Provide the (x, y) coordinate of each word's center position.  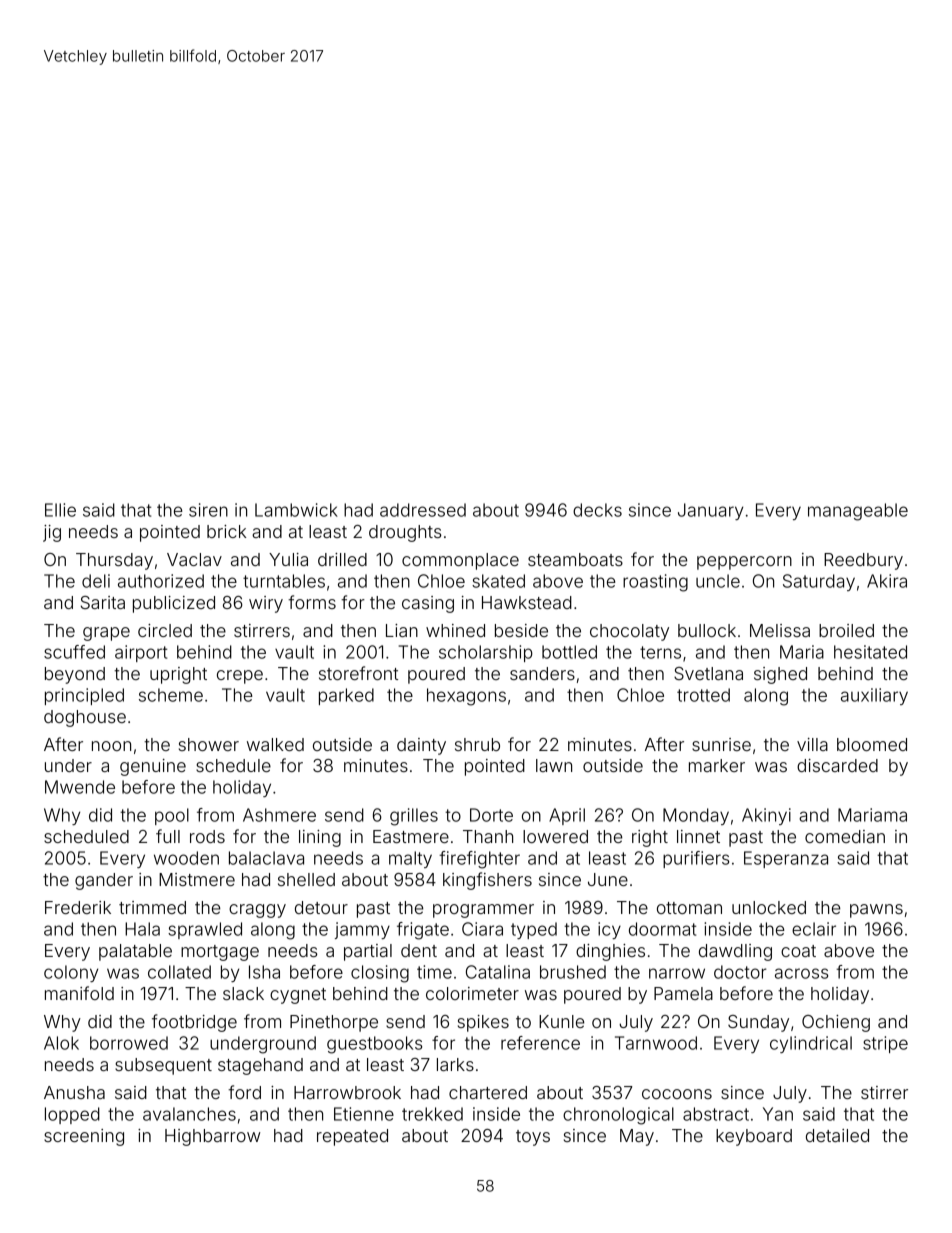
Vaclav (194, 559)
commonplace (460, 561)
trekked (432, 1114)
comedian (845, 836)
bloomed (872, 744)
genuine (153, 767)
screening (84, 1137)
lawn (554, 765)
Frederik (78, 907)
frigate (423, 931)
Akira (887, 581)
